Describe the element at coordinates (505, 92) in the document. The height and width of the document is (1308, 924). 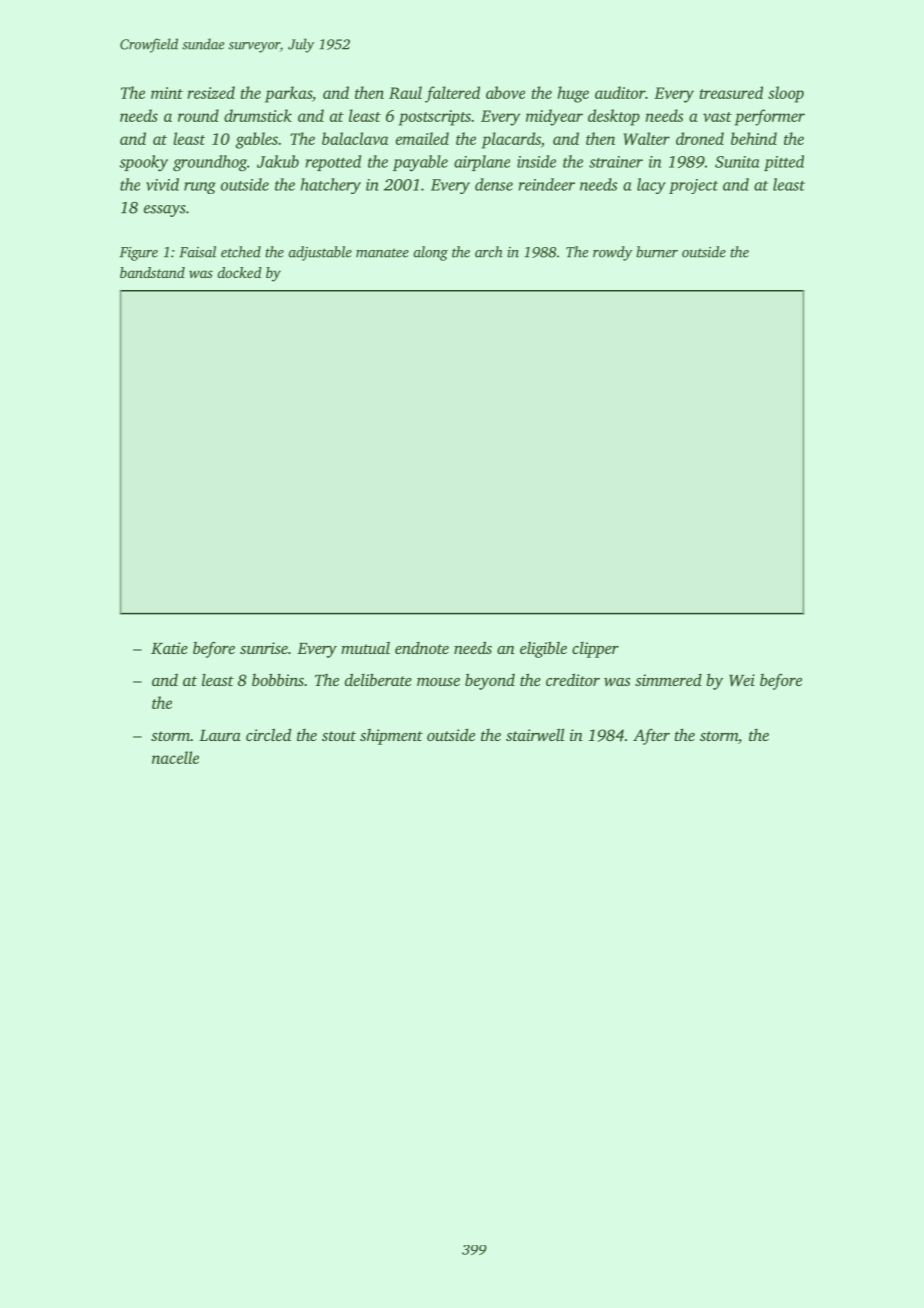
I see `above` at that location.
